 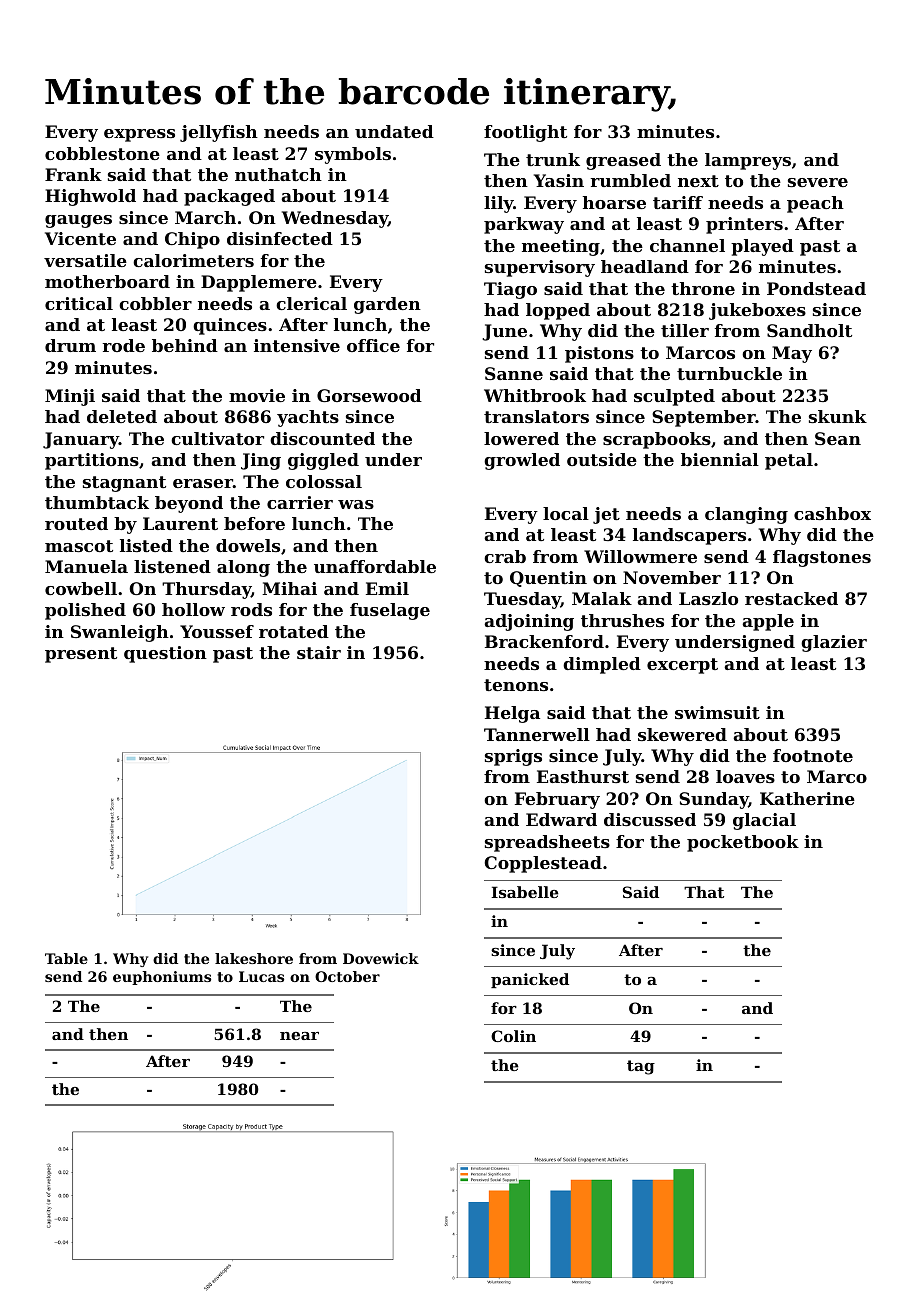 I want to click on footnote, so click(x=813, y=755).
